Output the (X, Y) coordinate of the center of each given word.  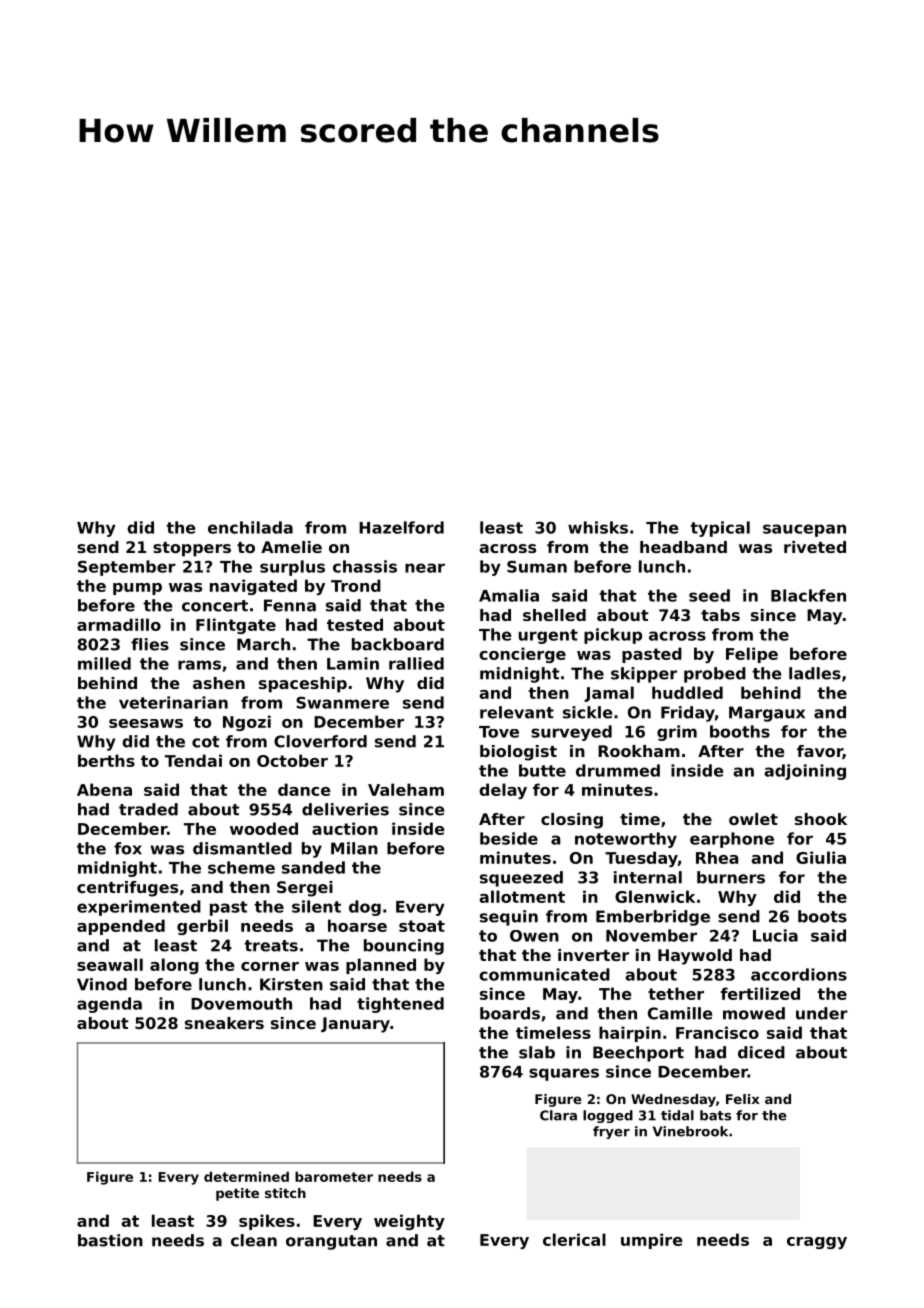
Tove (499, 732)
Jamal (609, 694)
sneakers (224, 1023)
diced (761, 1052)
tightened (400, 1005)
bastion (110, 1240)
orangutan (331, 1242)
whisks (598, 527)
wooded (264, 828)
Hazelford (401, 527)
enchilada (250, 527)
